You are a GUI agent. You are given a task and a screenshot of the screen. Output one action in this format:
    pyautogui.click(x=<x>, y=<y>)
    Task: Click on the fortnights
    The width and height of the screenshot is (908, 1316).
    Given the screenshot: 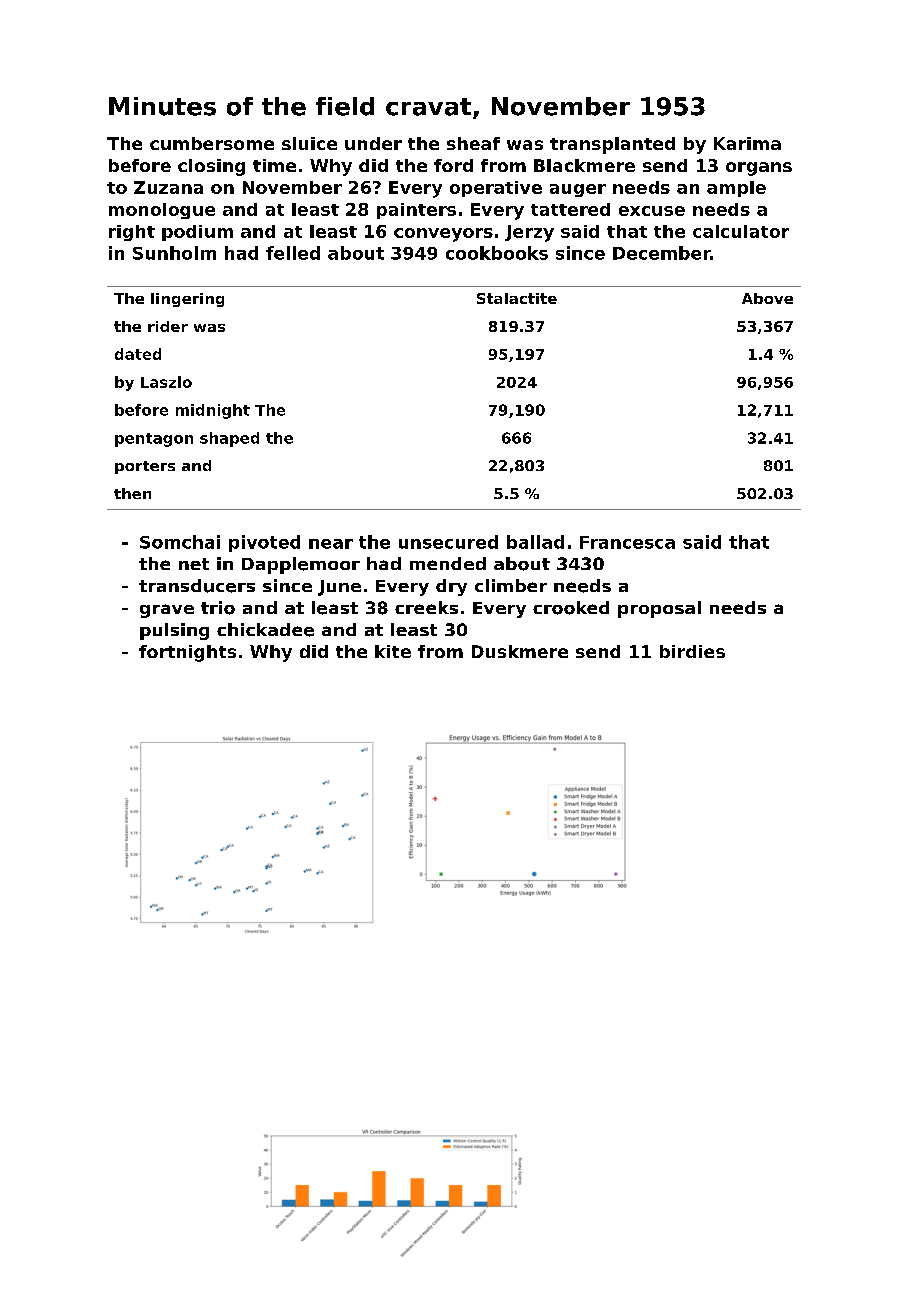 What is the action you would take?
    pyautogui.click(x=187, y=653)
